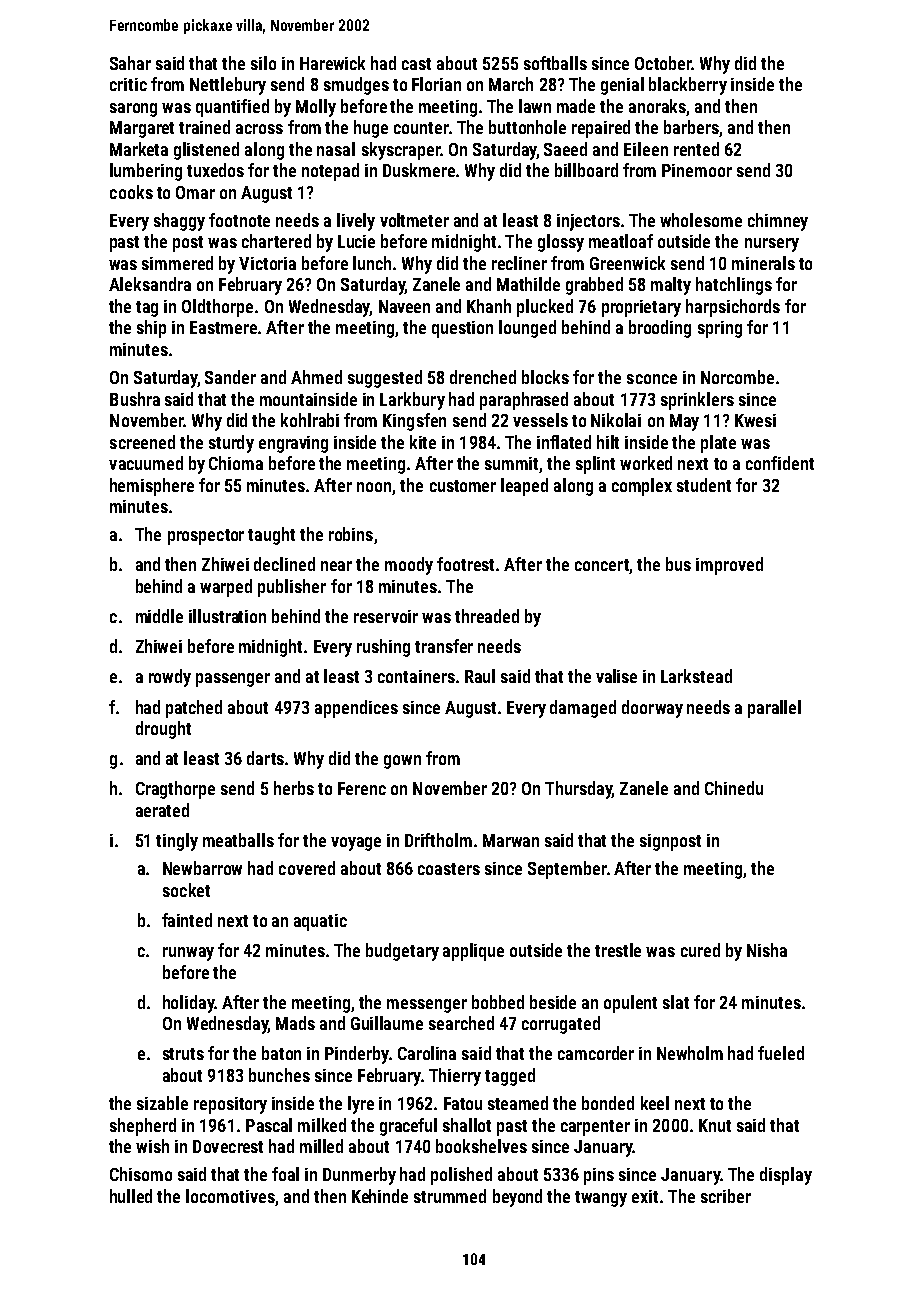 This screenshot has height=1308, width=924. I want to click on grabbed, so click(594, 286).
